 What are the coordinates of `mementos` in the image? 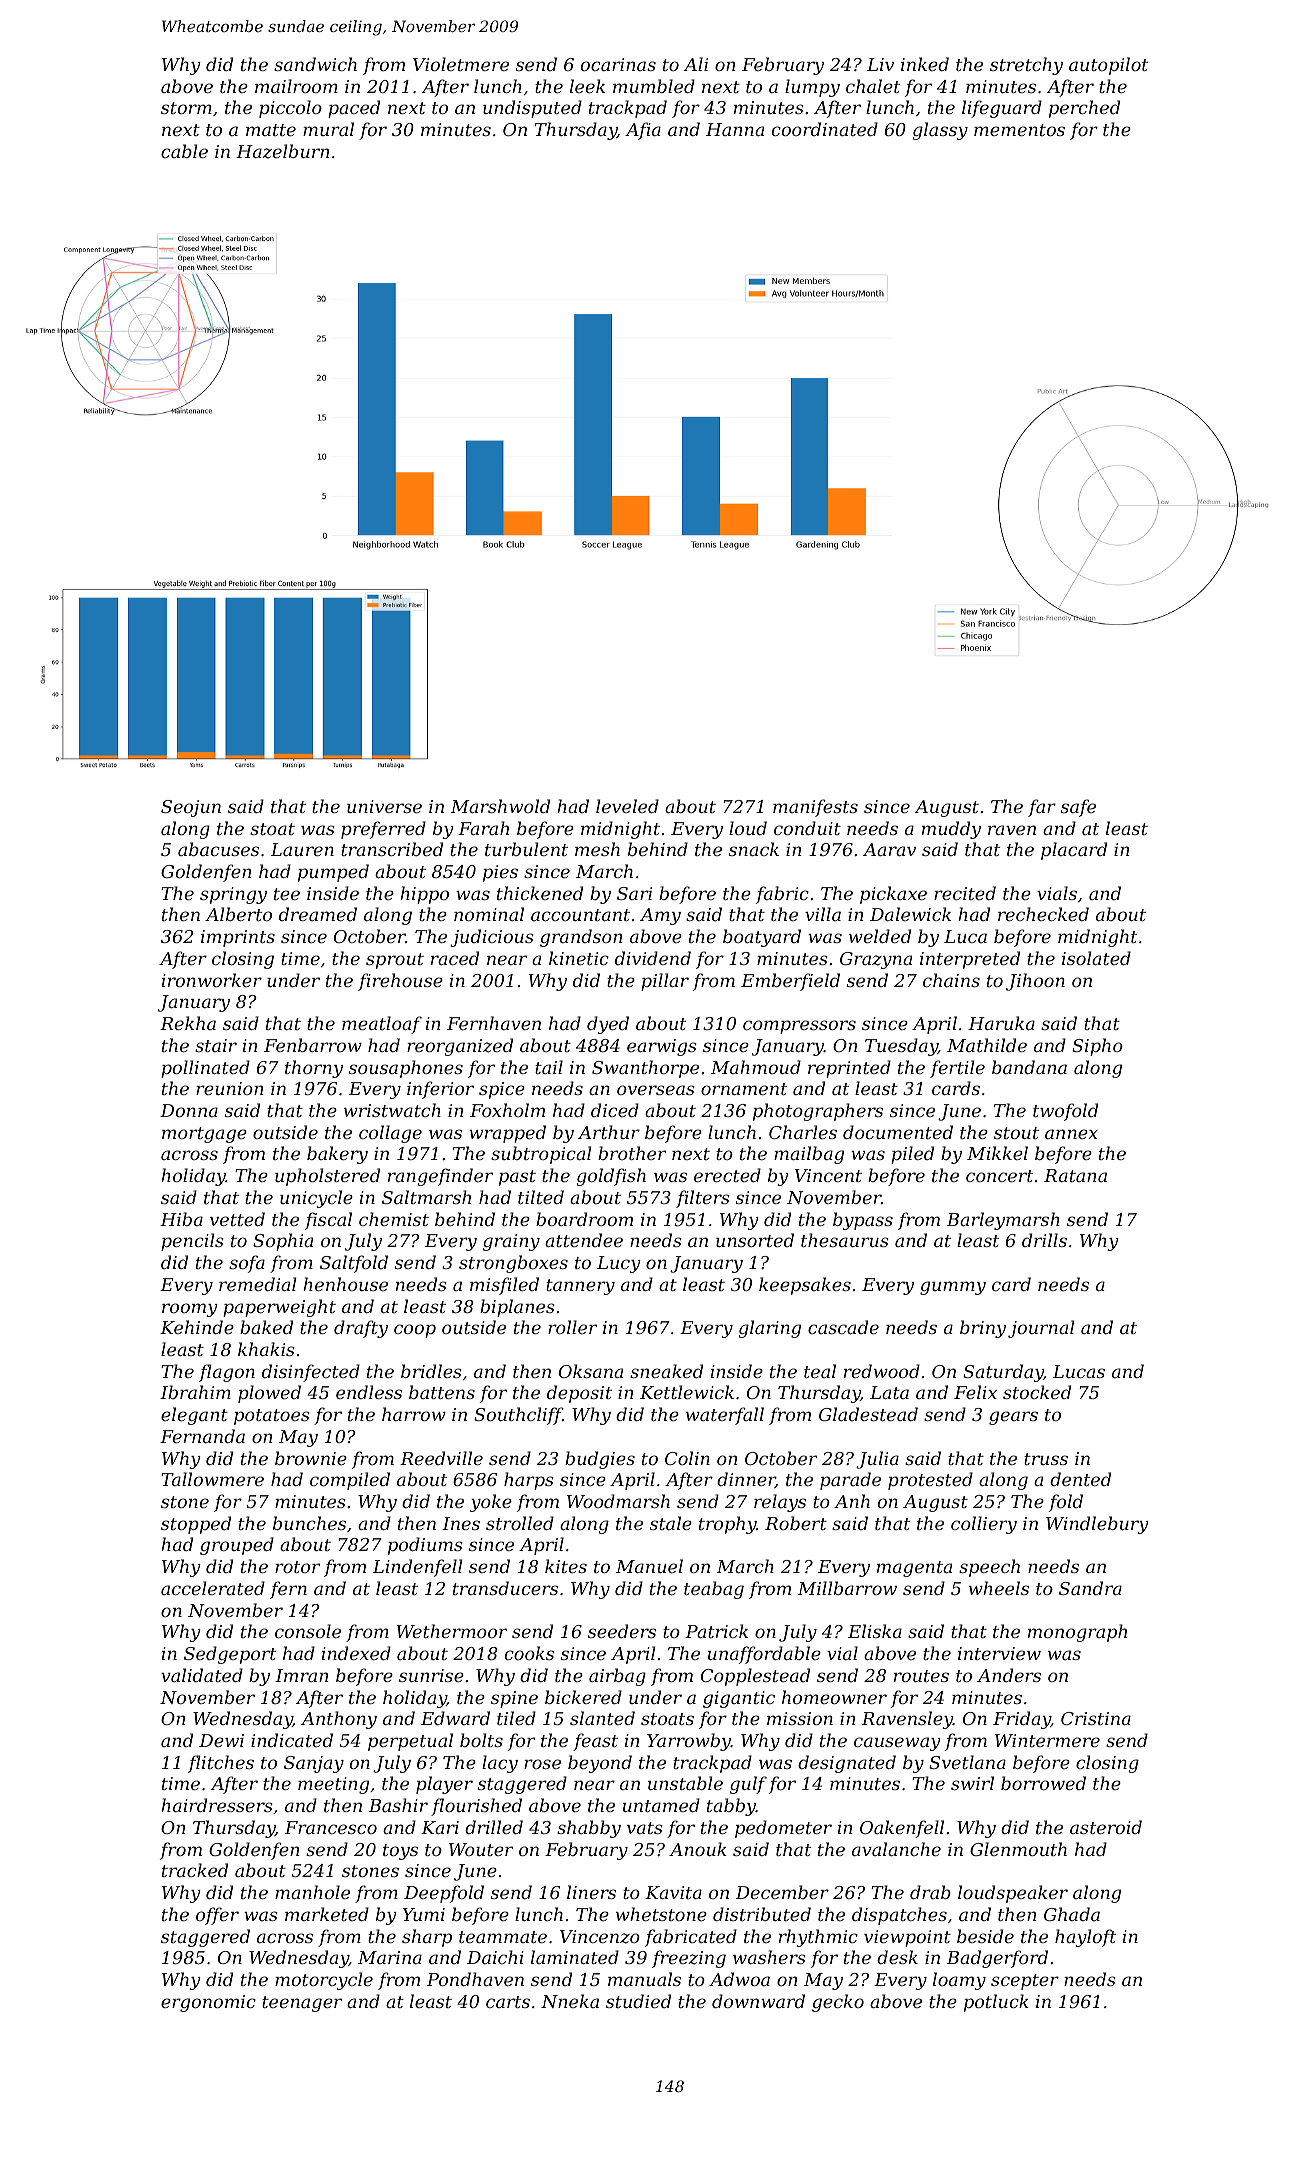 It's located at (1019, 130).
